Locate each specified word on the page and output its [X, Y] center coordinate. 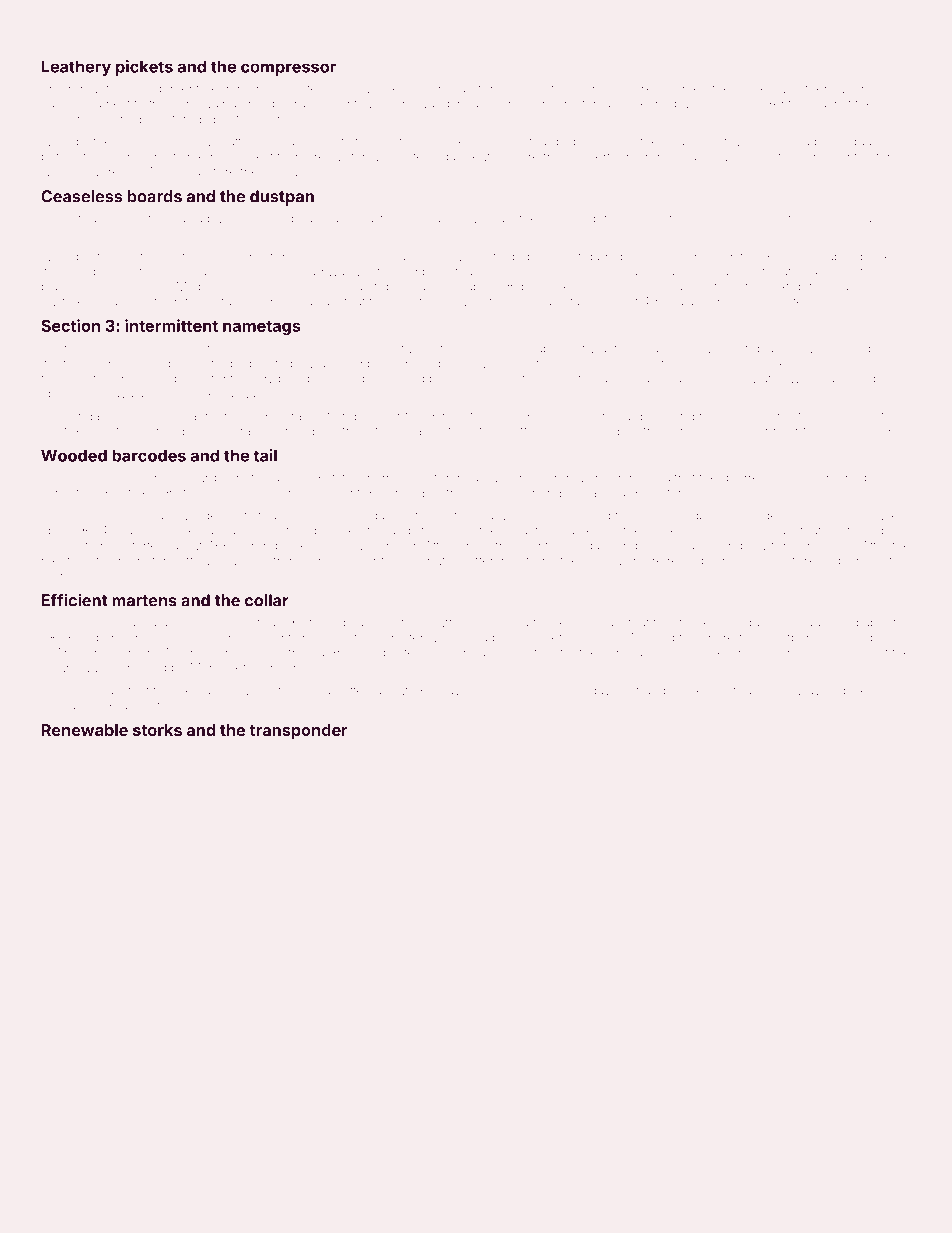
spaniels [136, 532]
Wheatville [274, 691]
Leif [630, 690]
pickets [144, 68]
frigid [93, 219]
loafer [361, 560]
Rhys [445, 90]
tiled [413, 378]
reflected [232, 348]
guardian [859, 562]
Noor [850, 89]
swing [843, 432]
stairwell [415, 302]
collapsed [834, 257]
